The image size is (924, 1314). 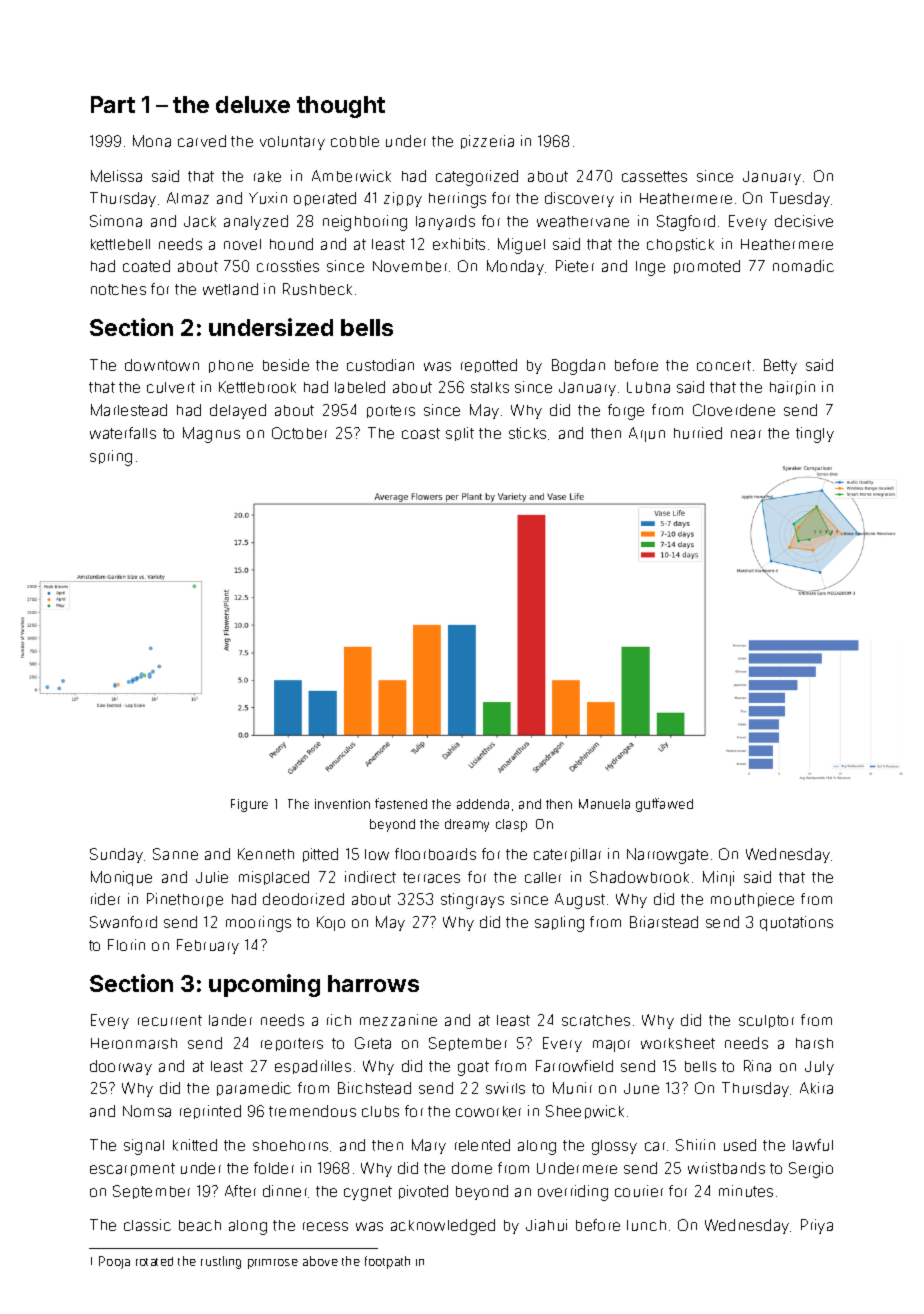 I want to click on Priya, so click(x=817, y=1226).
